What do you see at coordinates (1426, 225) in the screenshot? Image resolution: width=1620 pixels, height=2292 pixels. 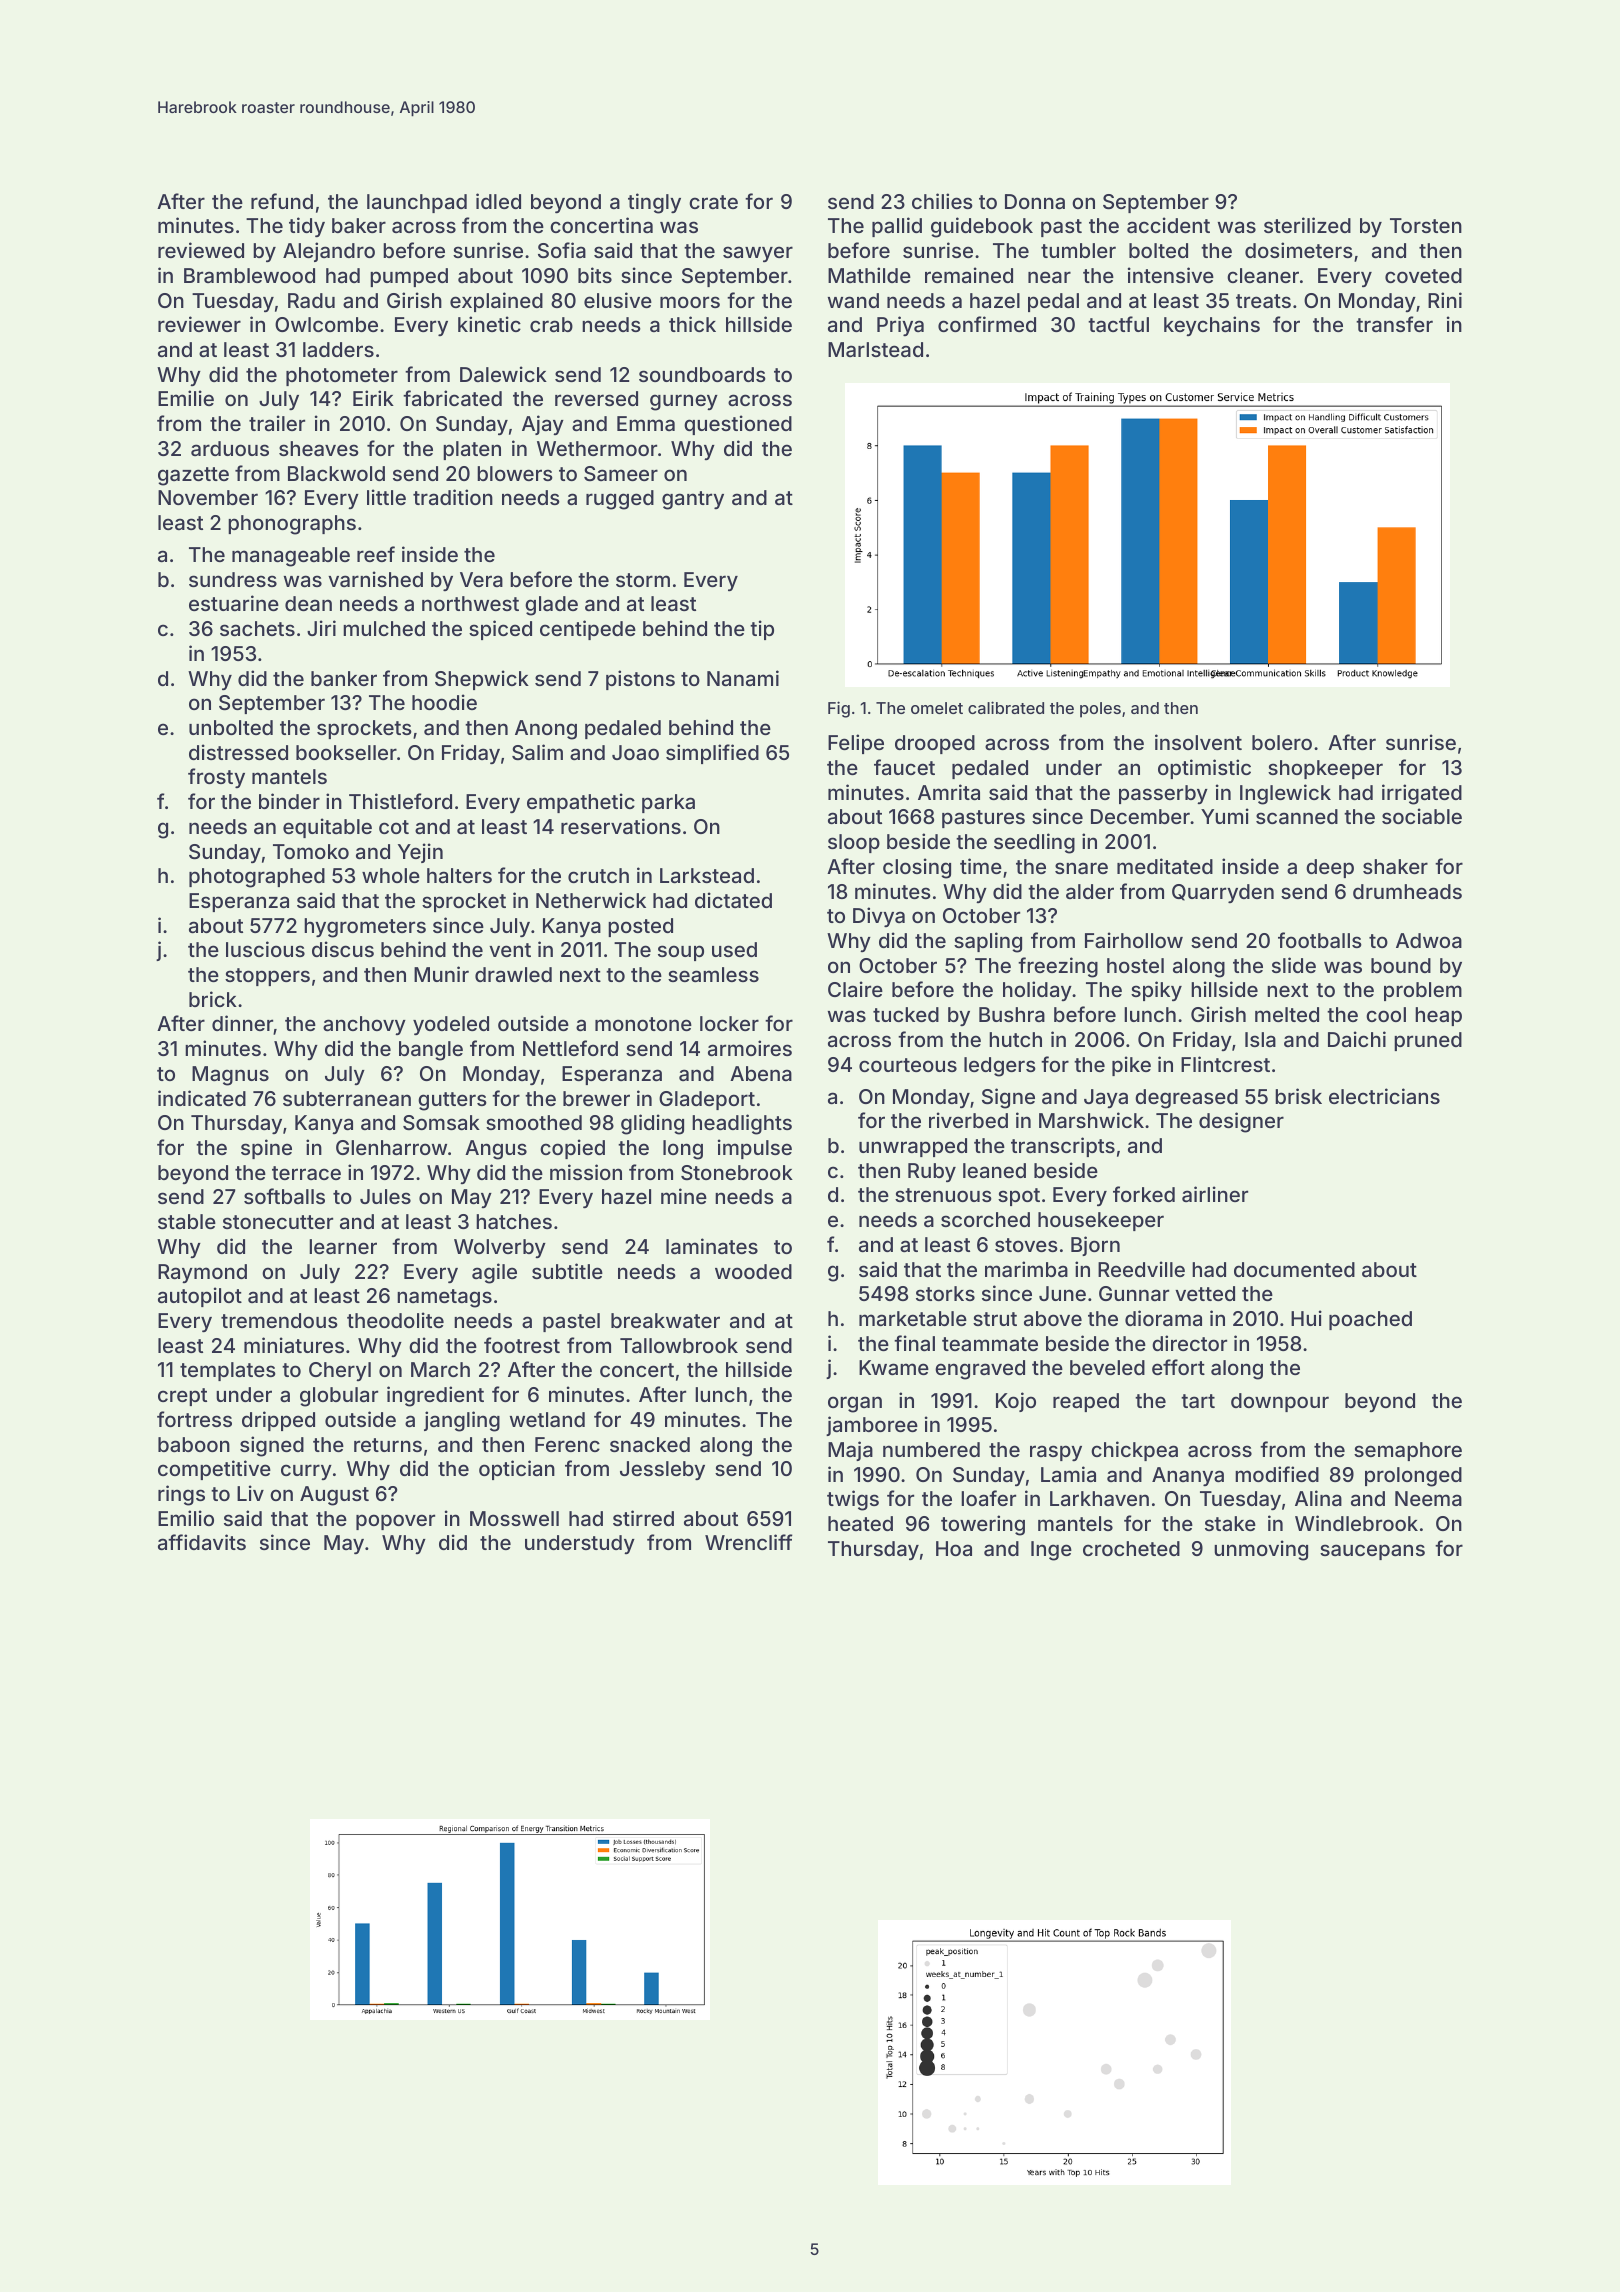 I see `Torsten` at bounding box center [1426, 225].
